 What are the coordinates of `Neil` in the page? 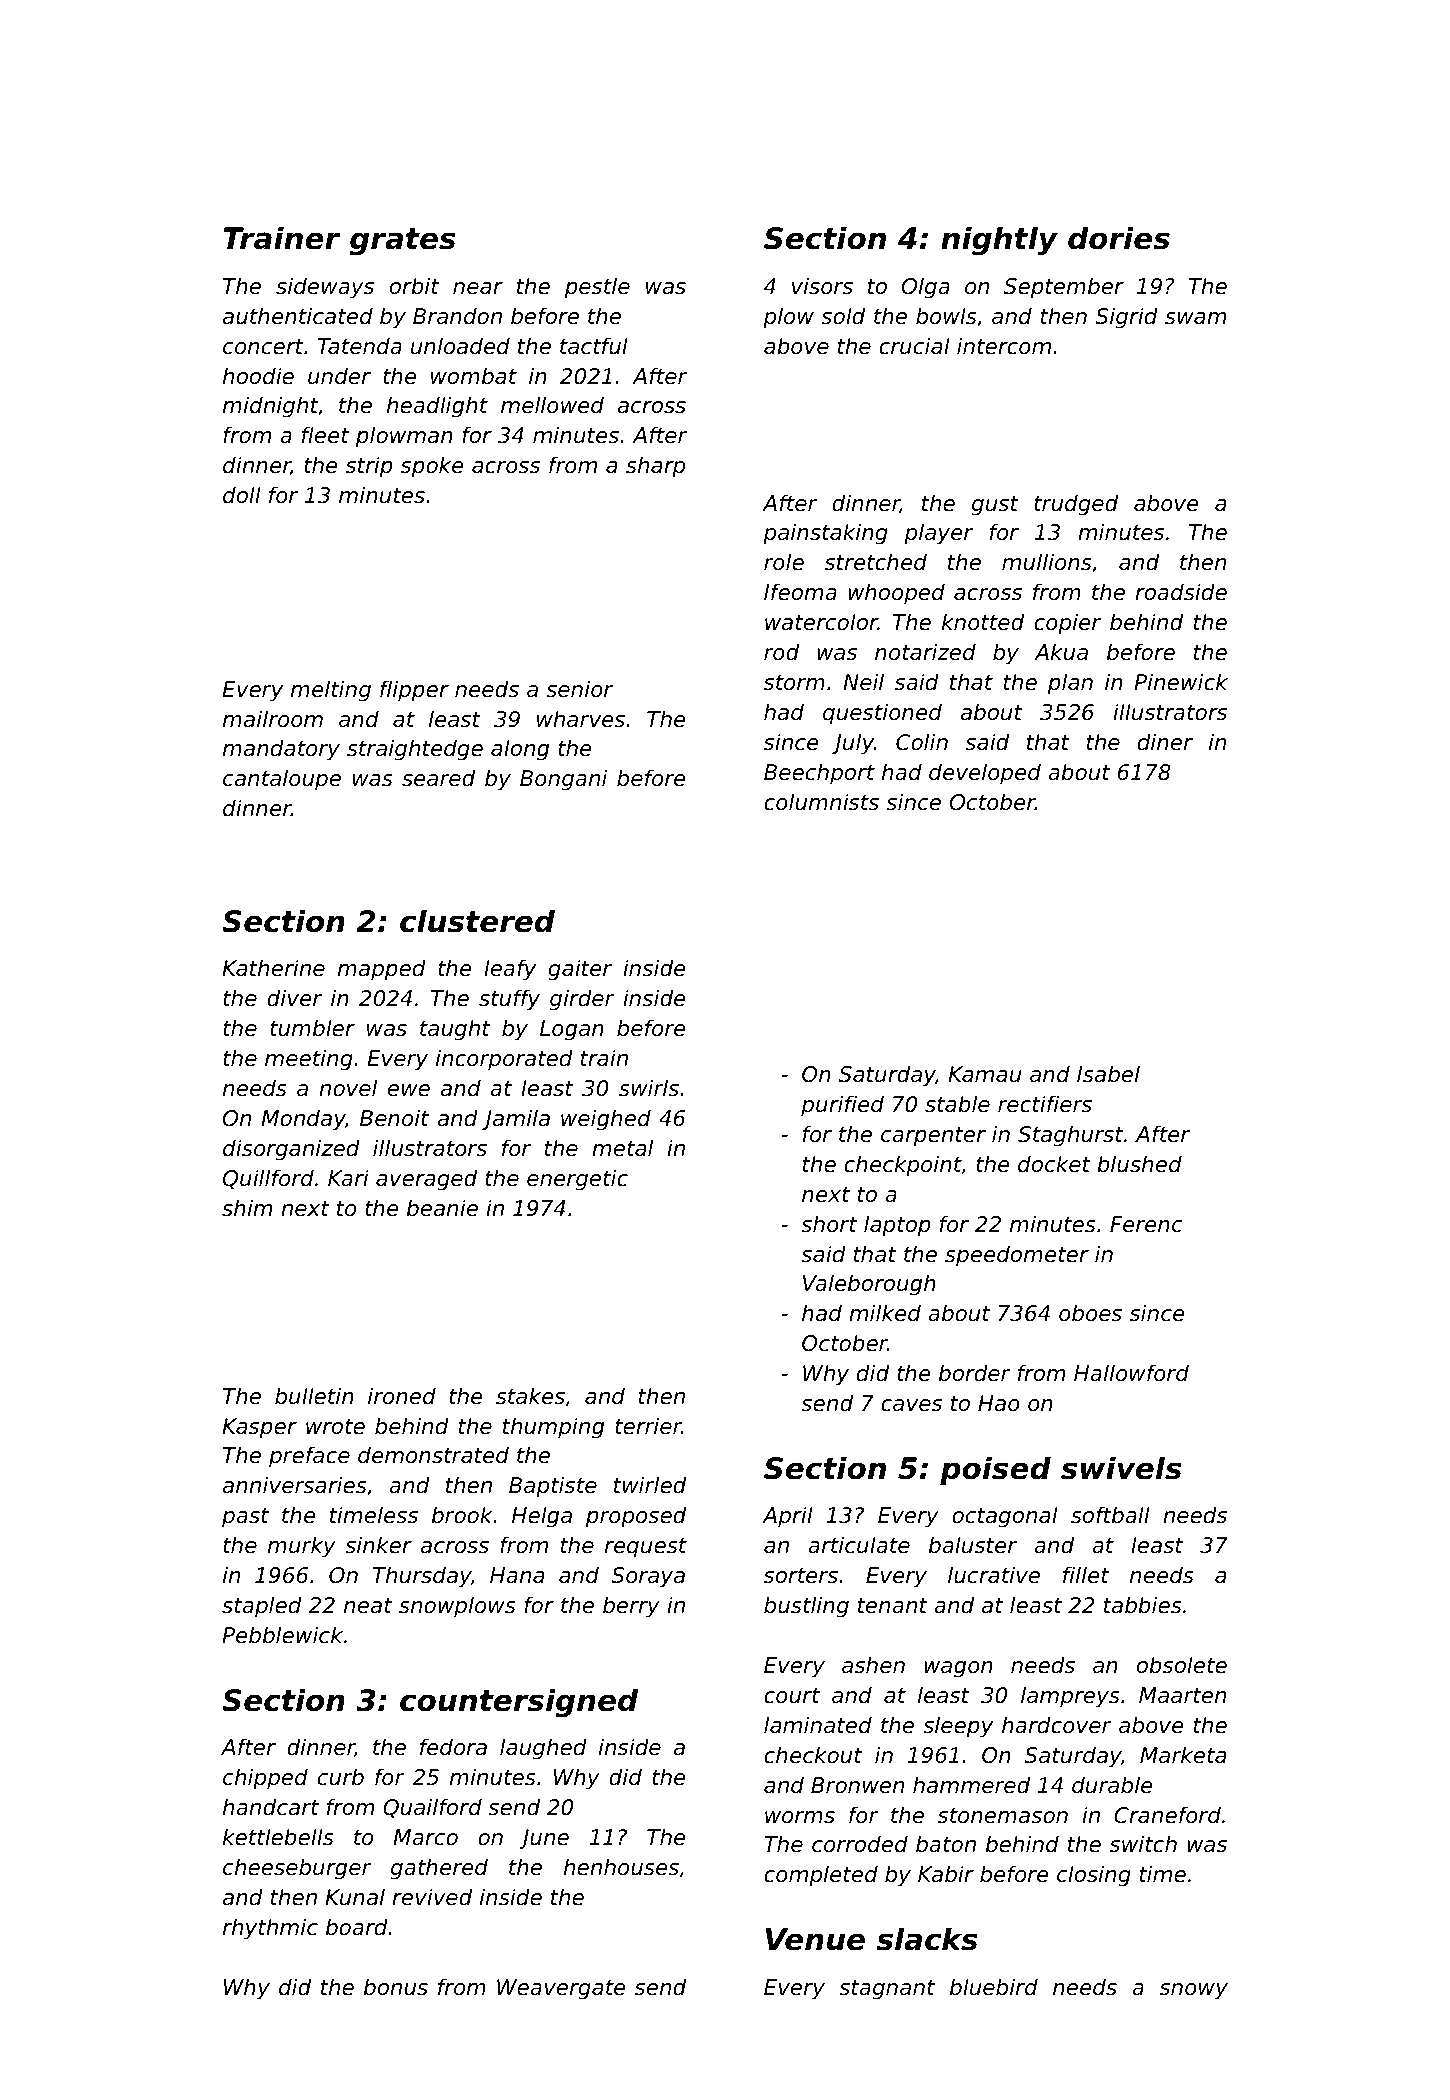 It's located at (863, 682).
